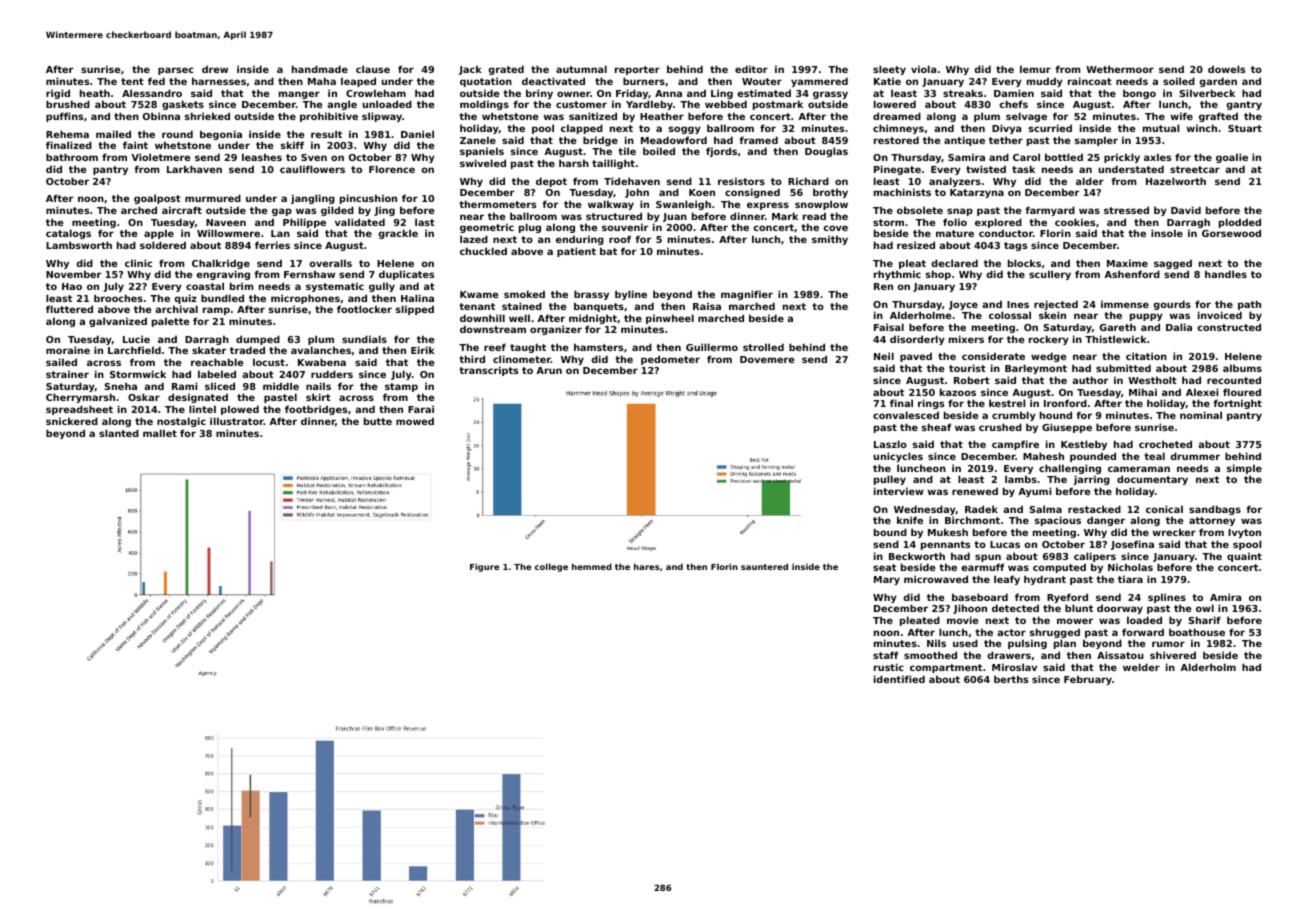 The width and height of the page is (1308, 924). What do you see at coordinates (1120, 69) in the page?
I see `Wethermoor` at bounding box center [1120, 69].
